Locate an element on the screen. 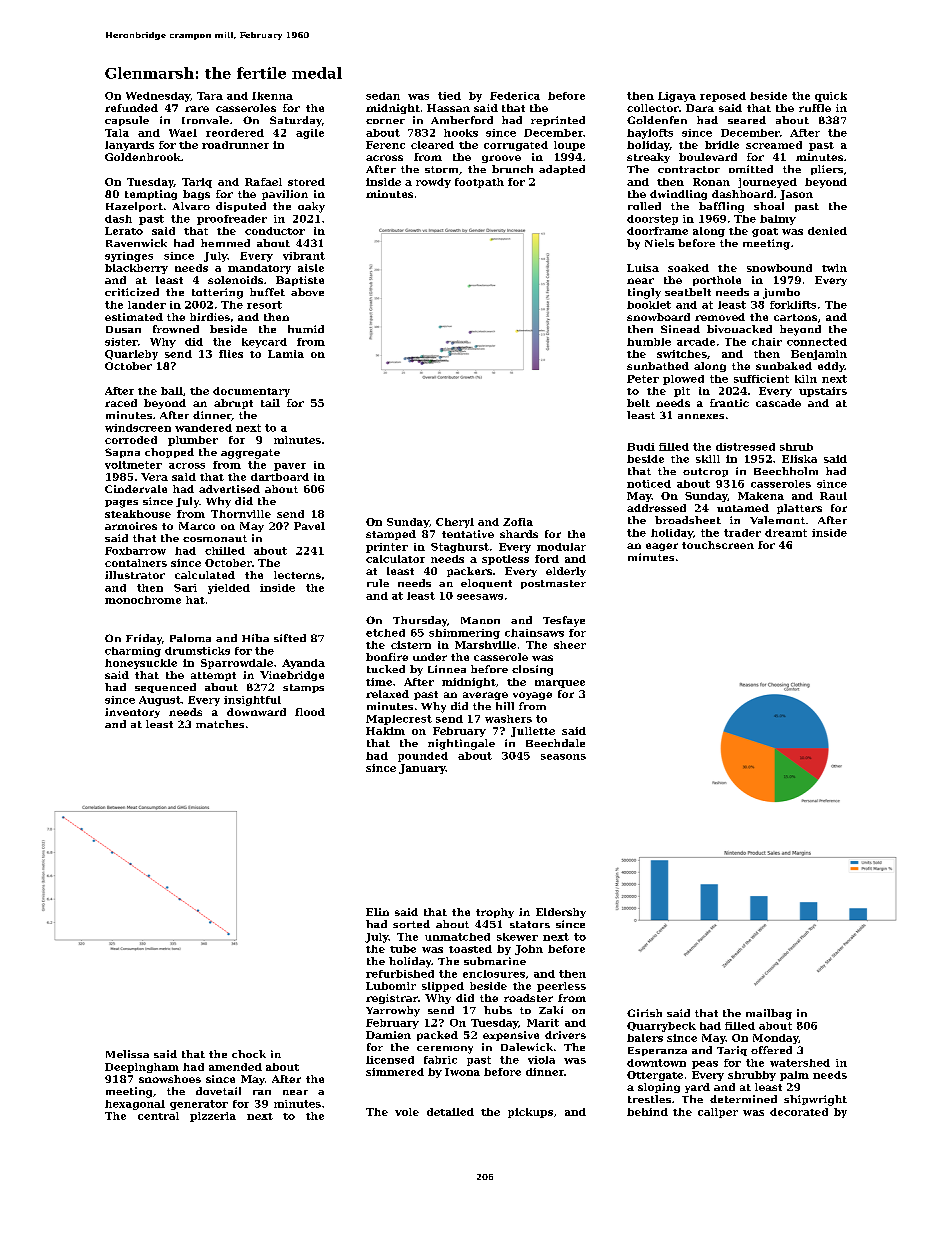 The height and width of the screenshot is (1233, 952). dreamt is located at coordinates (786, 533).
